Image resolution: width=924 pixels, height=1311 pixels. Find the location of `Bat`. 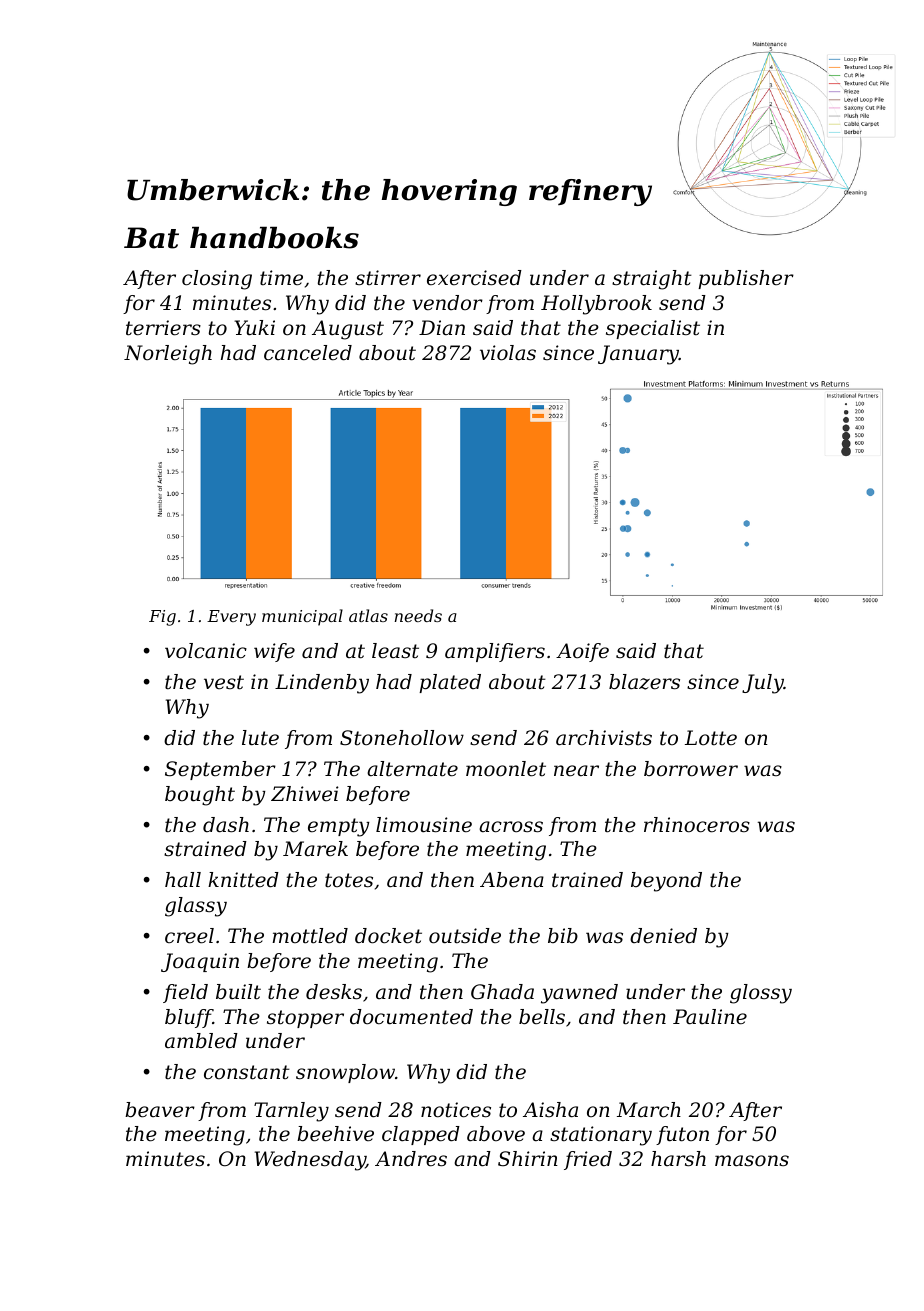

Bat is located at coordinates (151, 238).
